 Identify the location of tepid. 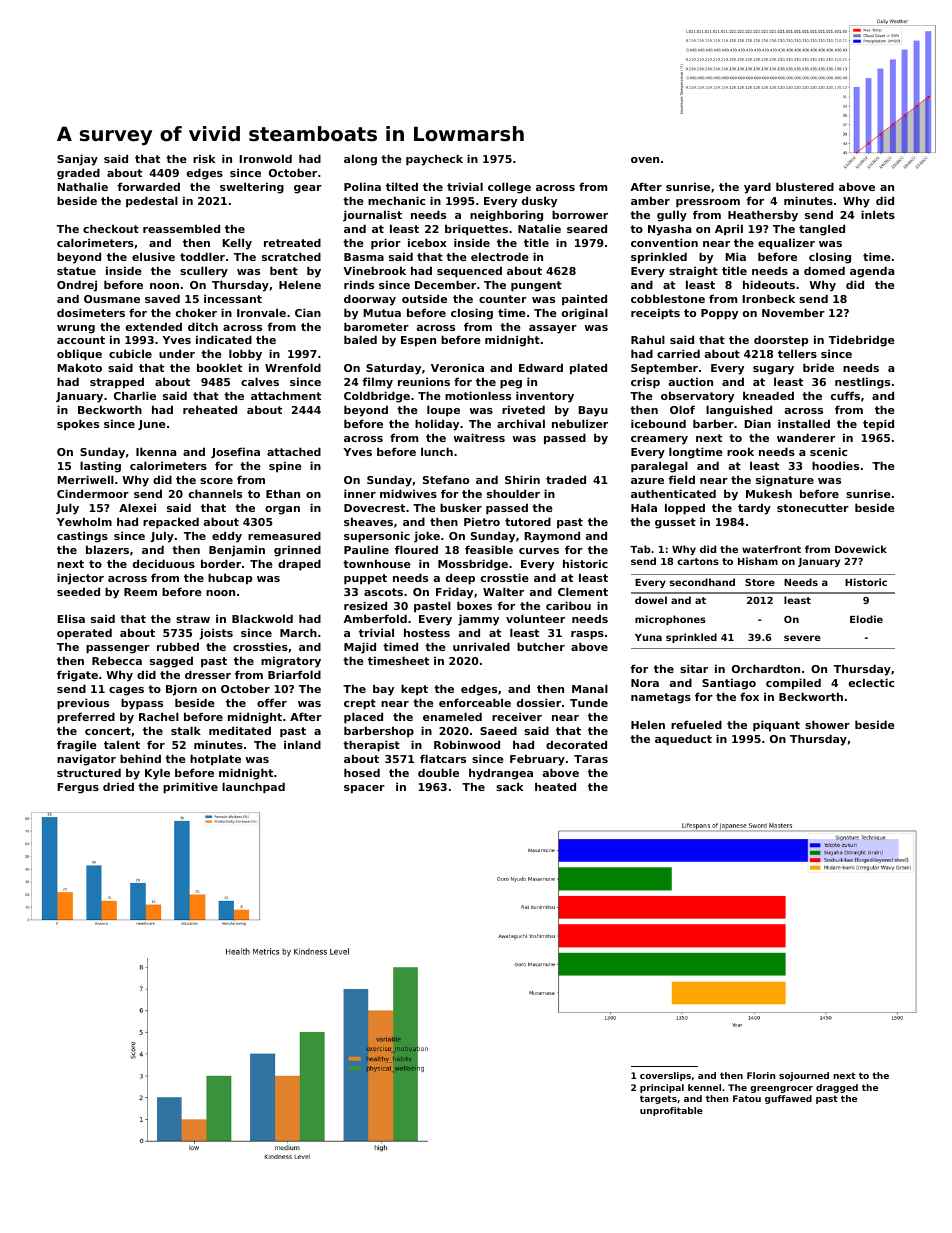
(878, 425).
